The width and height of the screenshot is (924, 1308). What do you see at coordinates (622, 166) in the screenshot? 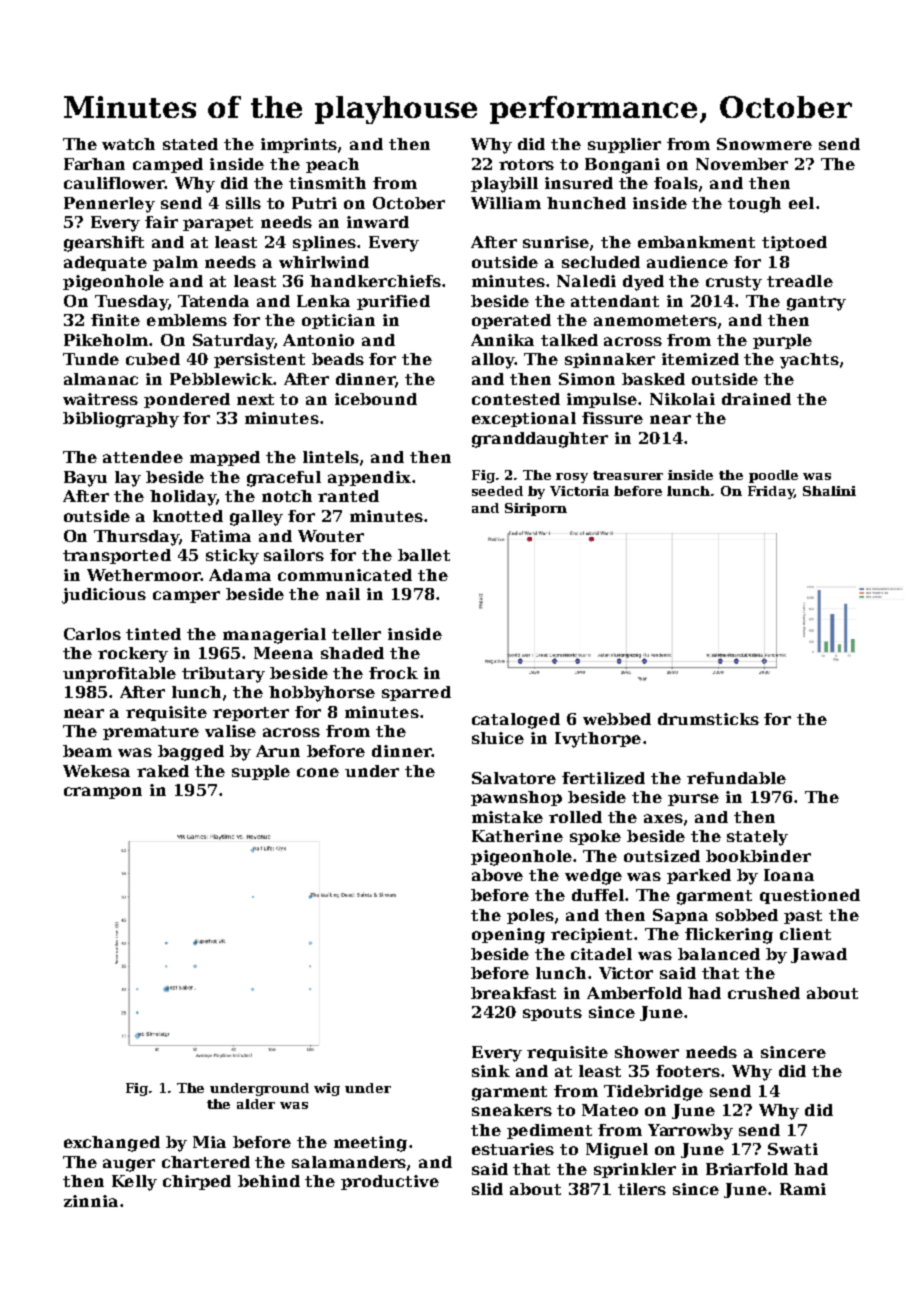
I see `Bongani` at bounding box center [622, 166].
